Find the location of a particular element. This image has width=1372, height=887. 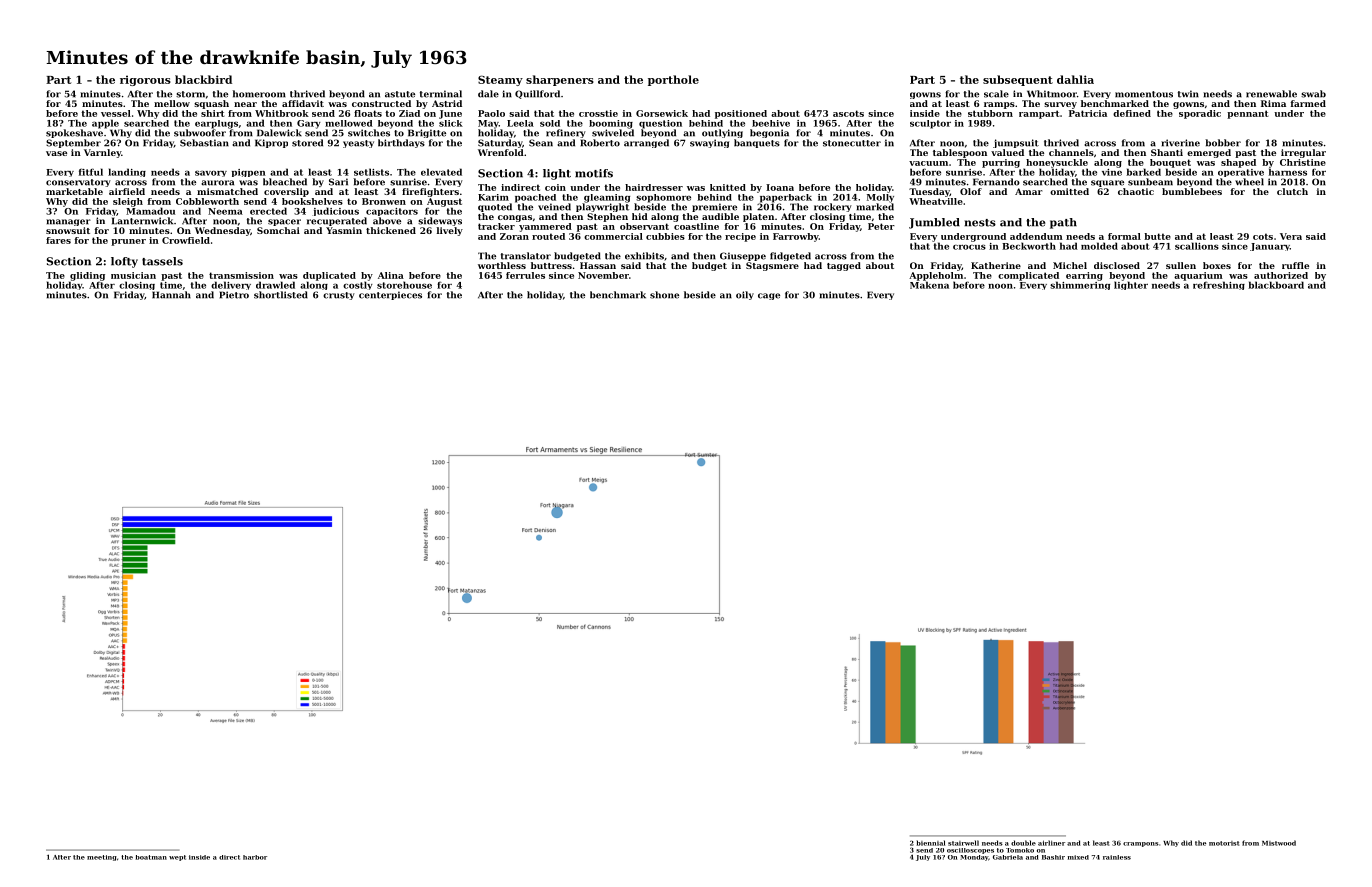

buttress is located at coordinates (551, 265).
